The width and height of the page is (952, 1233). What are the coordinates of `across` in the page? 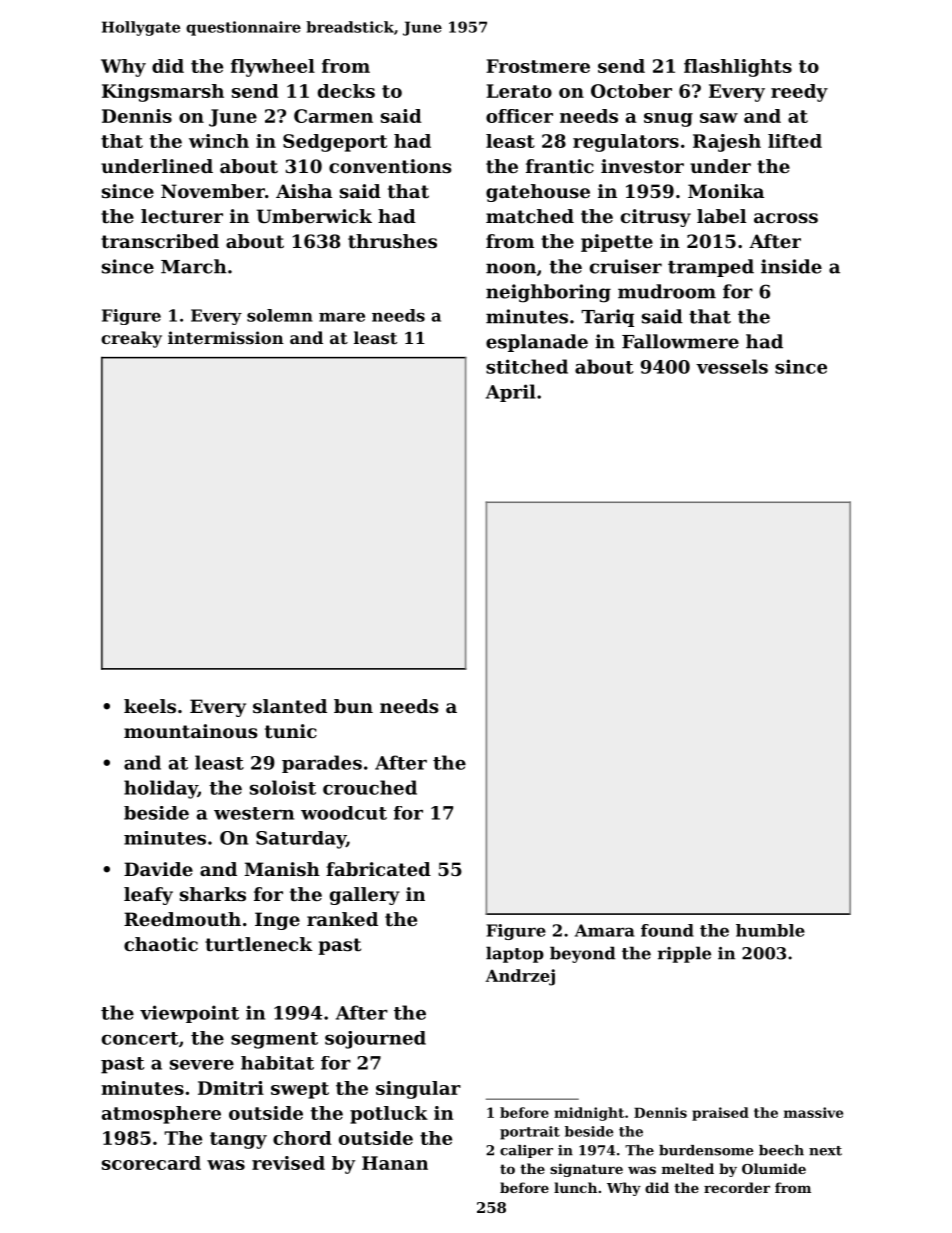 It's located at (786, 218).
